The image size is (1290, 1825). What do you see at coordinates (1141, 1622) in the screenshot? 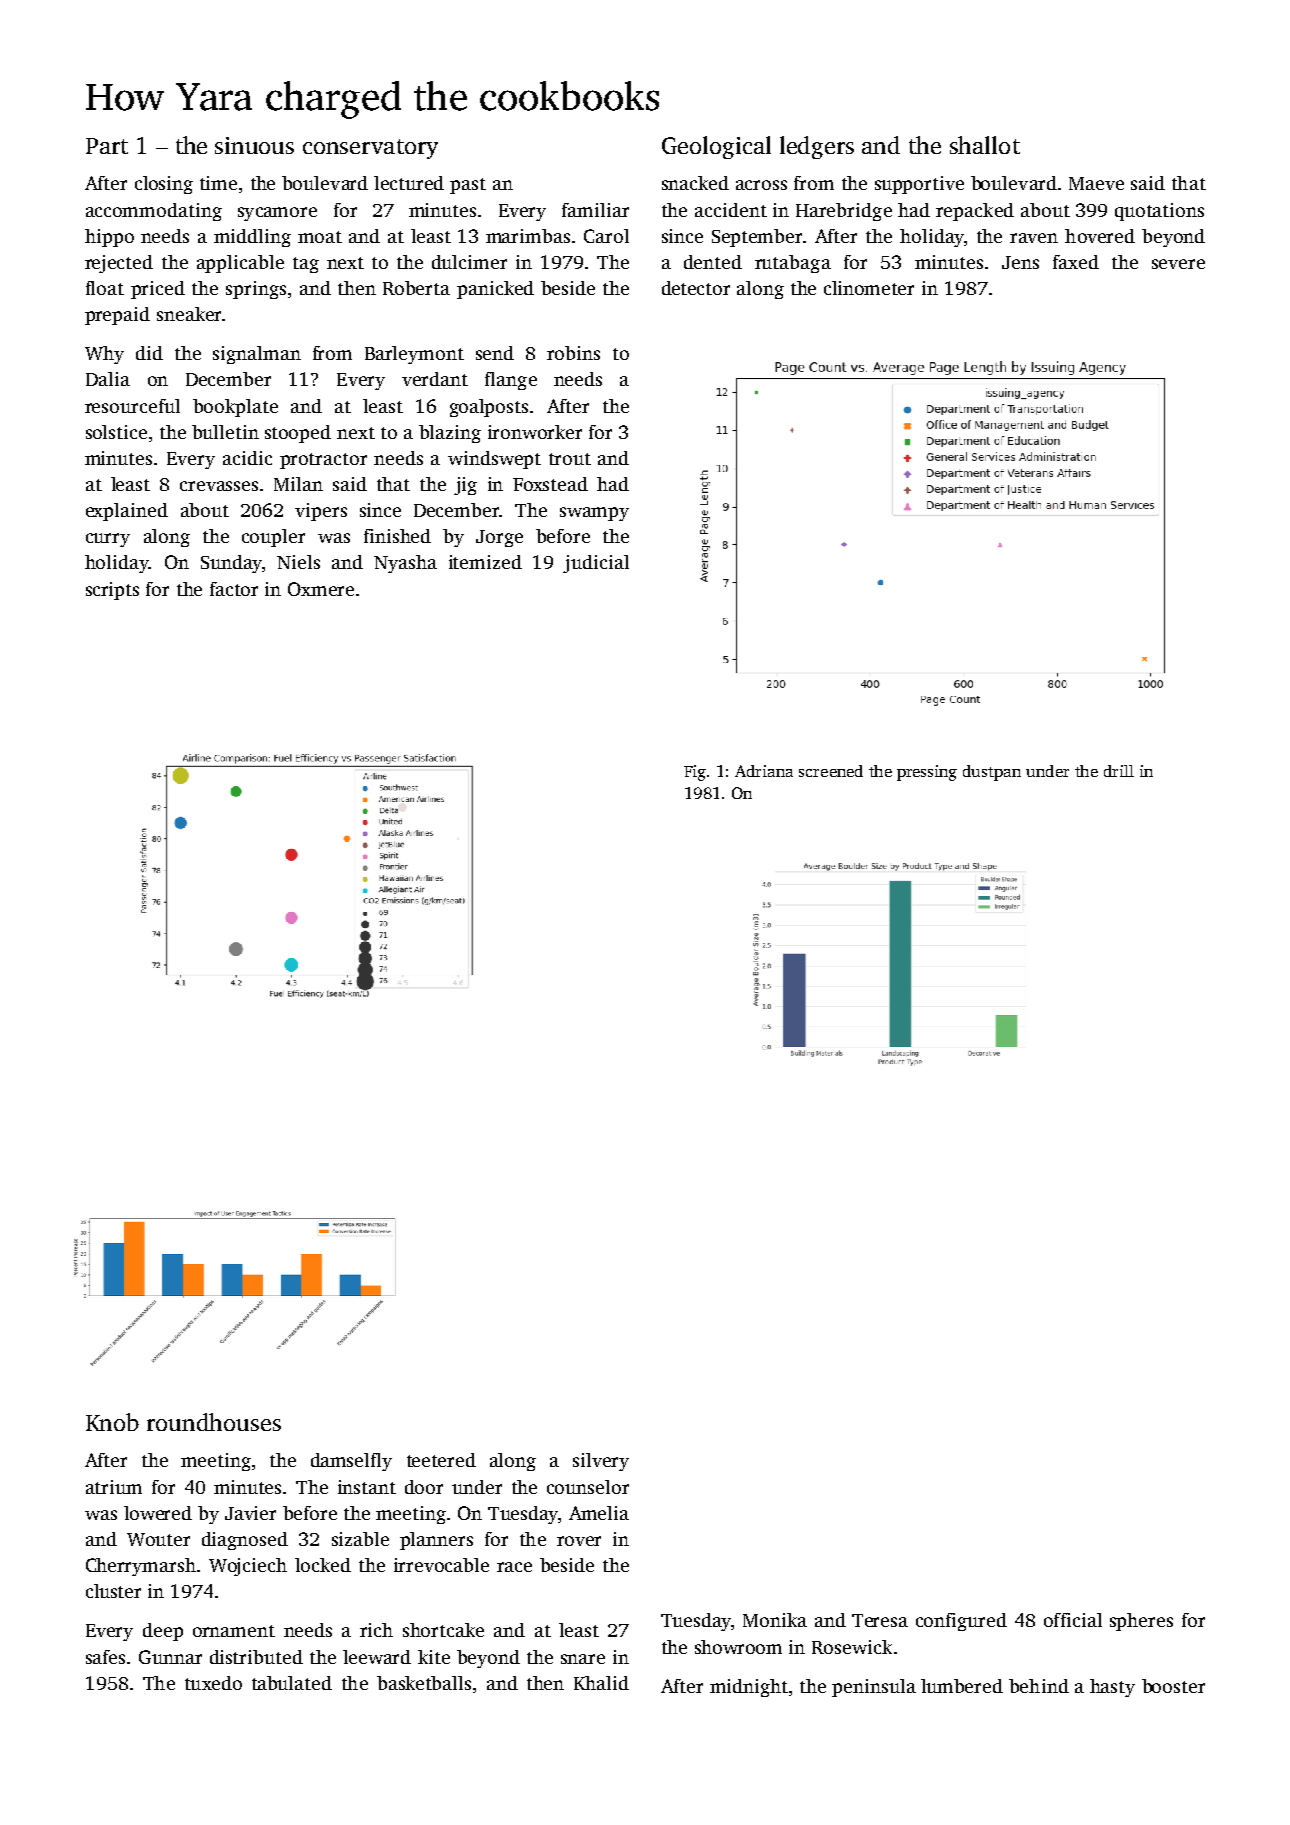
I see `spheres` at bounding box center [1141, 1622].
